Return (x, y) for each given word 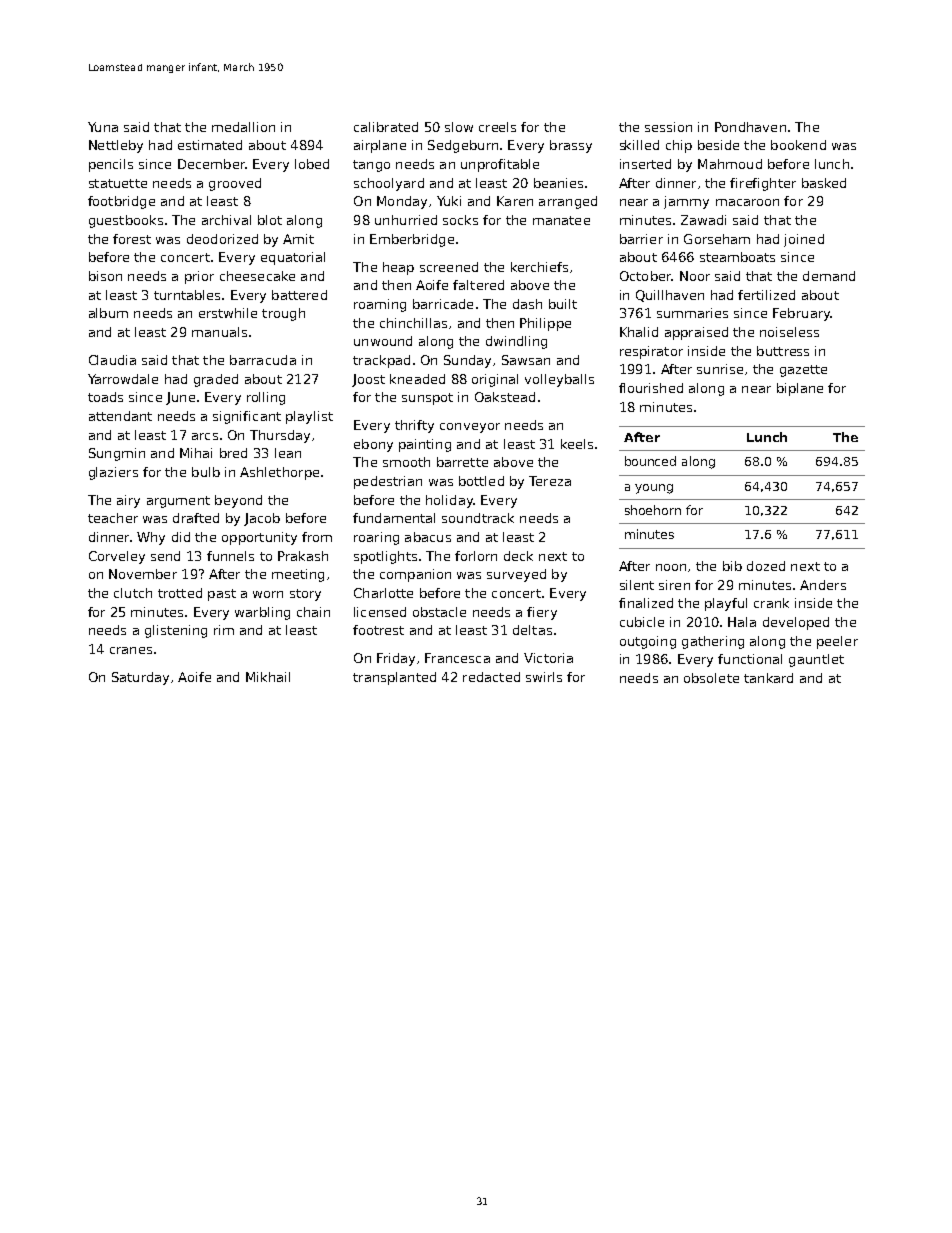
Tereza (550, 481)
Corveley (117, 557)
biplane (800, 389)
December (211, 164)
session (668, 127)
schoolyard (389, 184)
